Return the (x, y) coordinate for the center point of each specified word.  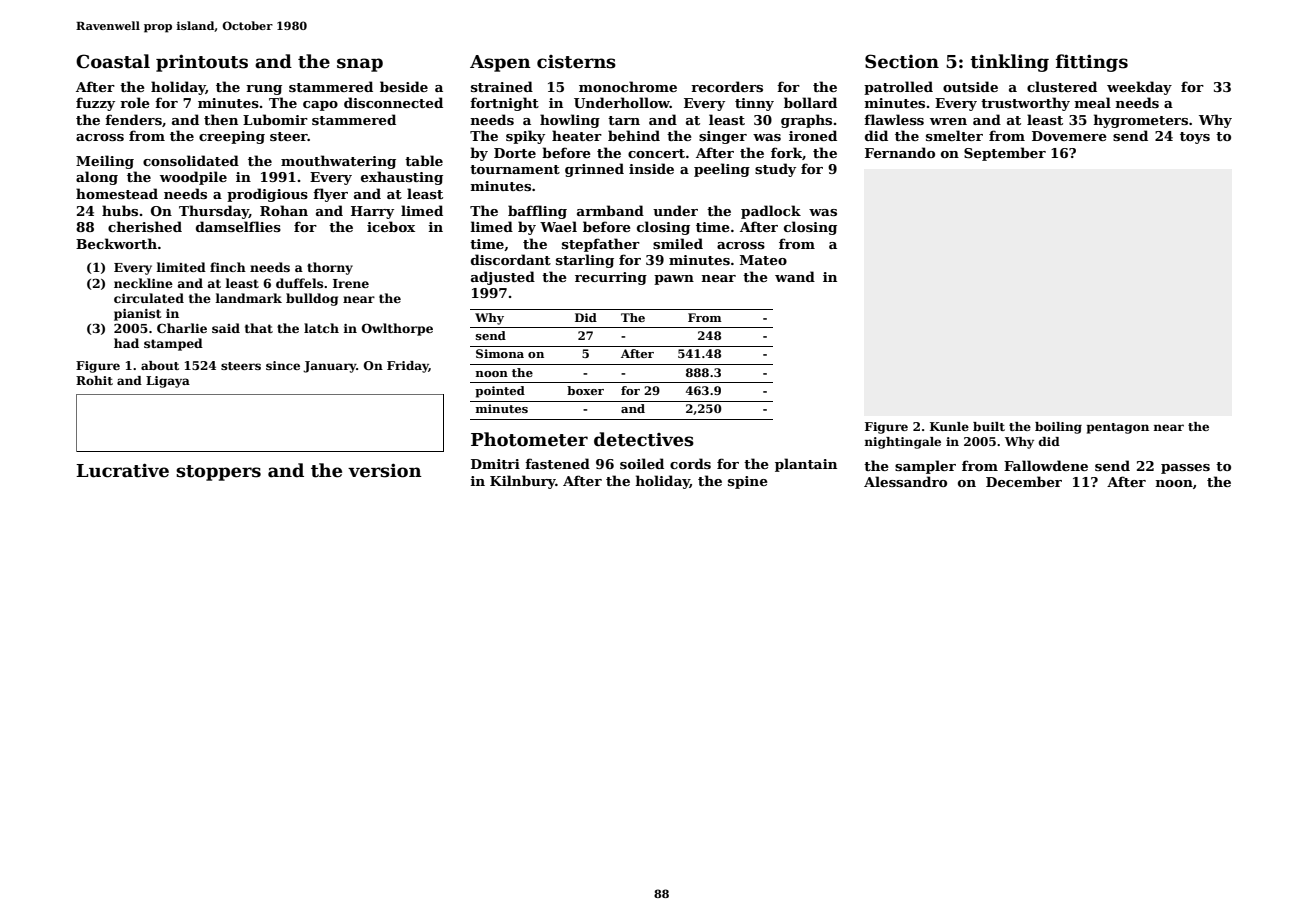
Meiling (105, 162)
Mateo (763, 260)
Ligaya (168, 382)
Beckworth (116, 243)
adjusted (503, 278)
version (385, 470)
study (775, 170)
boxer (585, 390)
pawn (674, 280)
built (989, 426)
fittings (1092, 63)
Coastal (113, 61)
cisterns (576, 62)
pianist (138, 315)
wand (795, 276)
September (1005, 154)
